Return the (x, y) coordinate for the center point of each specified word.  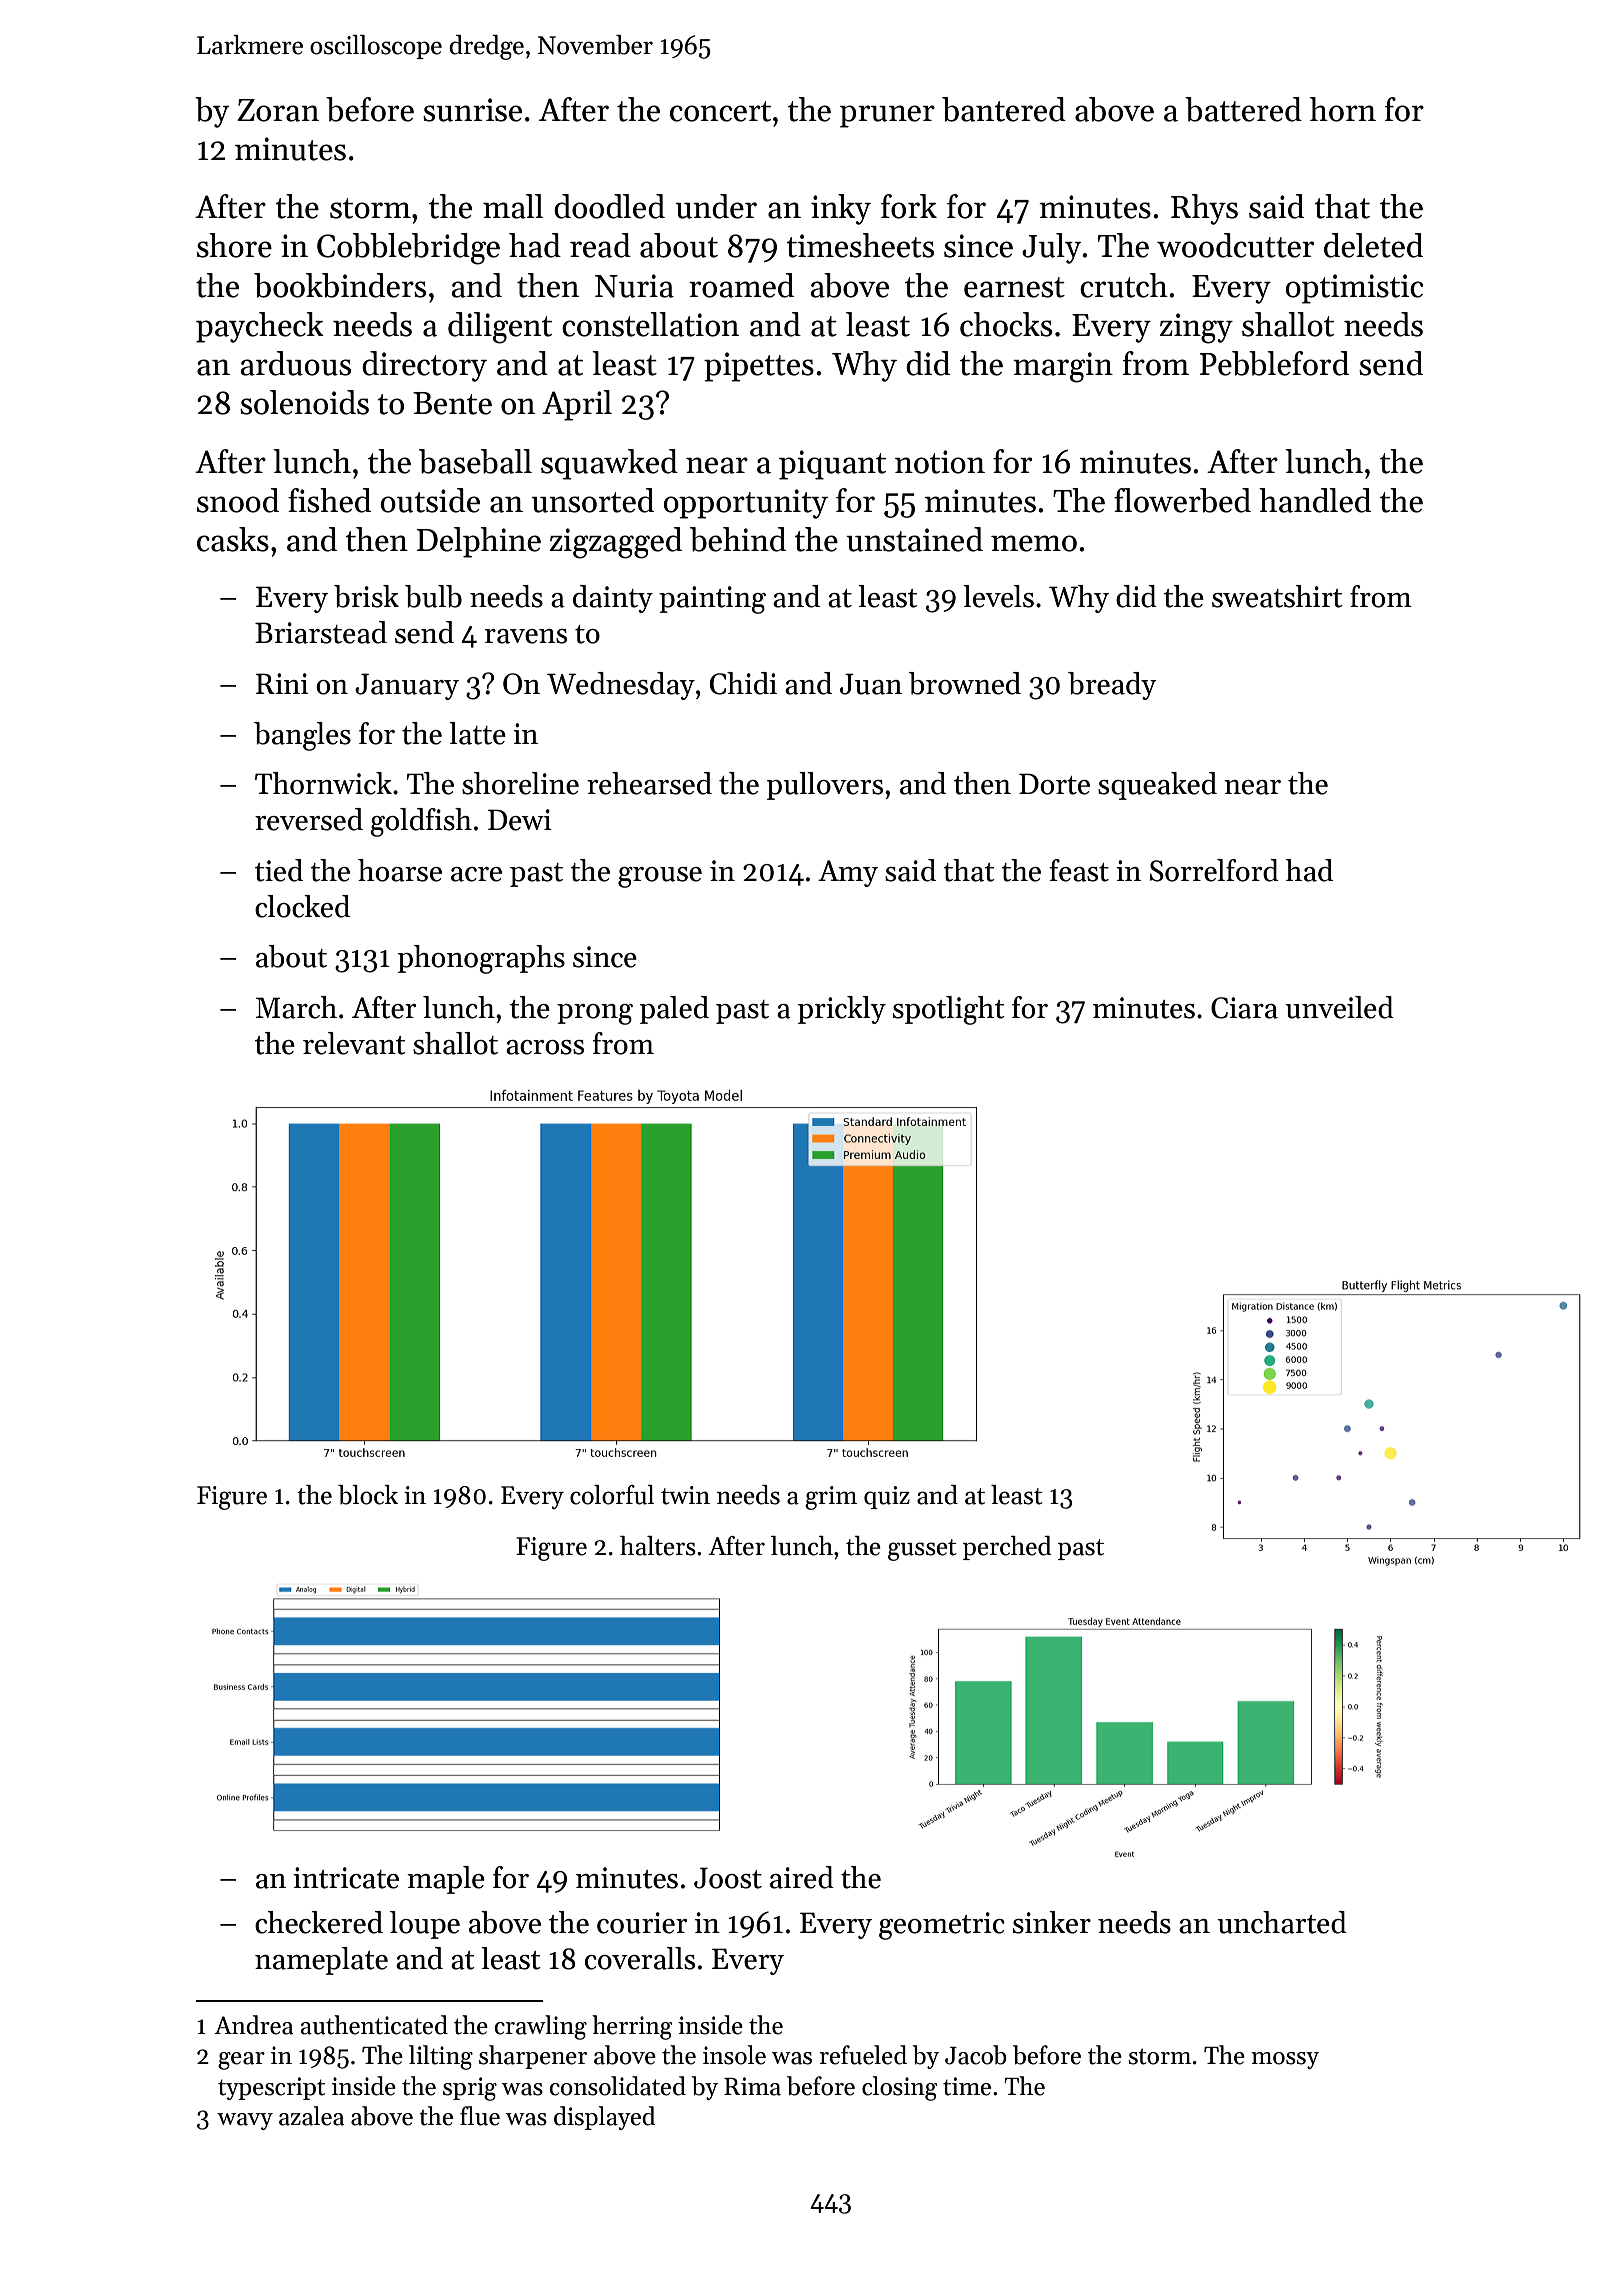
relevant (354, 1043)
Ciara (1244, 1008)
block (368, 1495)
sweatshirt (1277, 596)
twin (685, 1495)
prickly (842, 1010)
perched (1007, 1548)
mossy (1285, 2060)
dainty (613, 599)
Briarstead (321, 632)
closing (899, 2088)
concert (720, 111)
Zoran (278, 110)
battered (1243, 109)
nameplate (321, 1961)
